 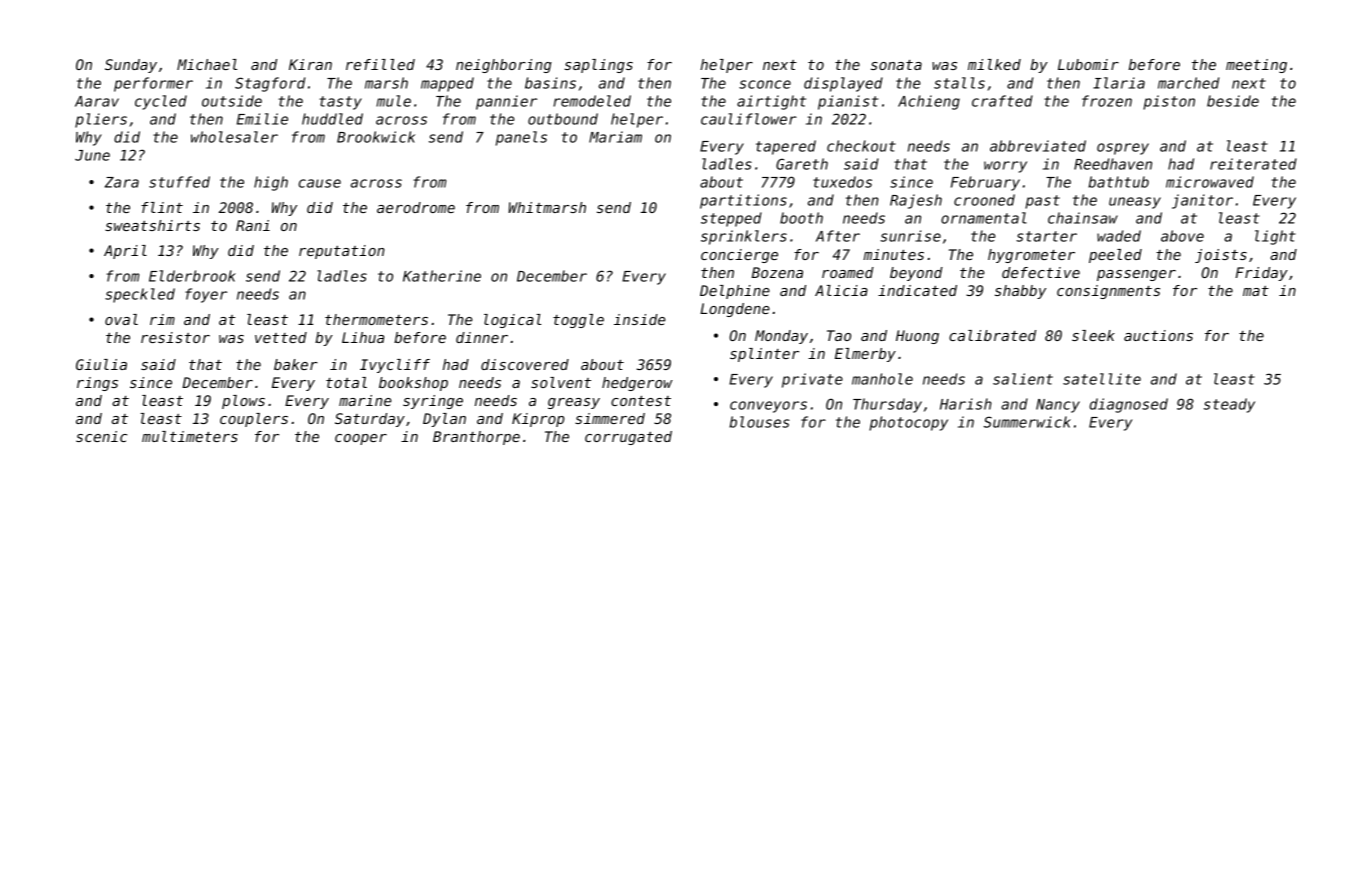 What do you see at coordinates (361, 439) in the screenshot?
I see `cooper` at bounding box center [361, 439].
